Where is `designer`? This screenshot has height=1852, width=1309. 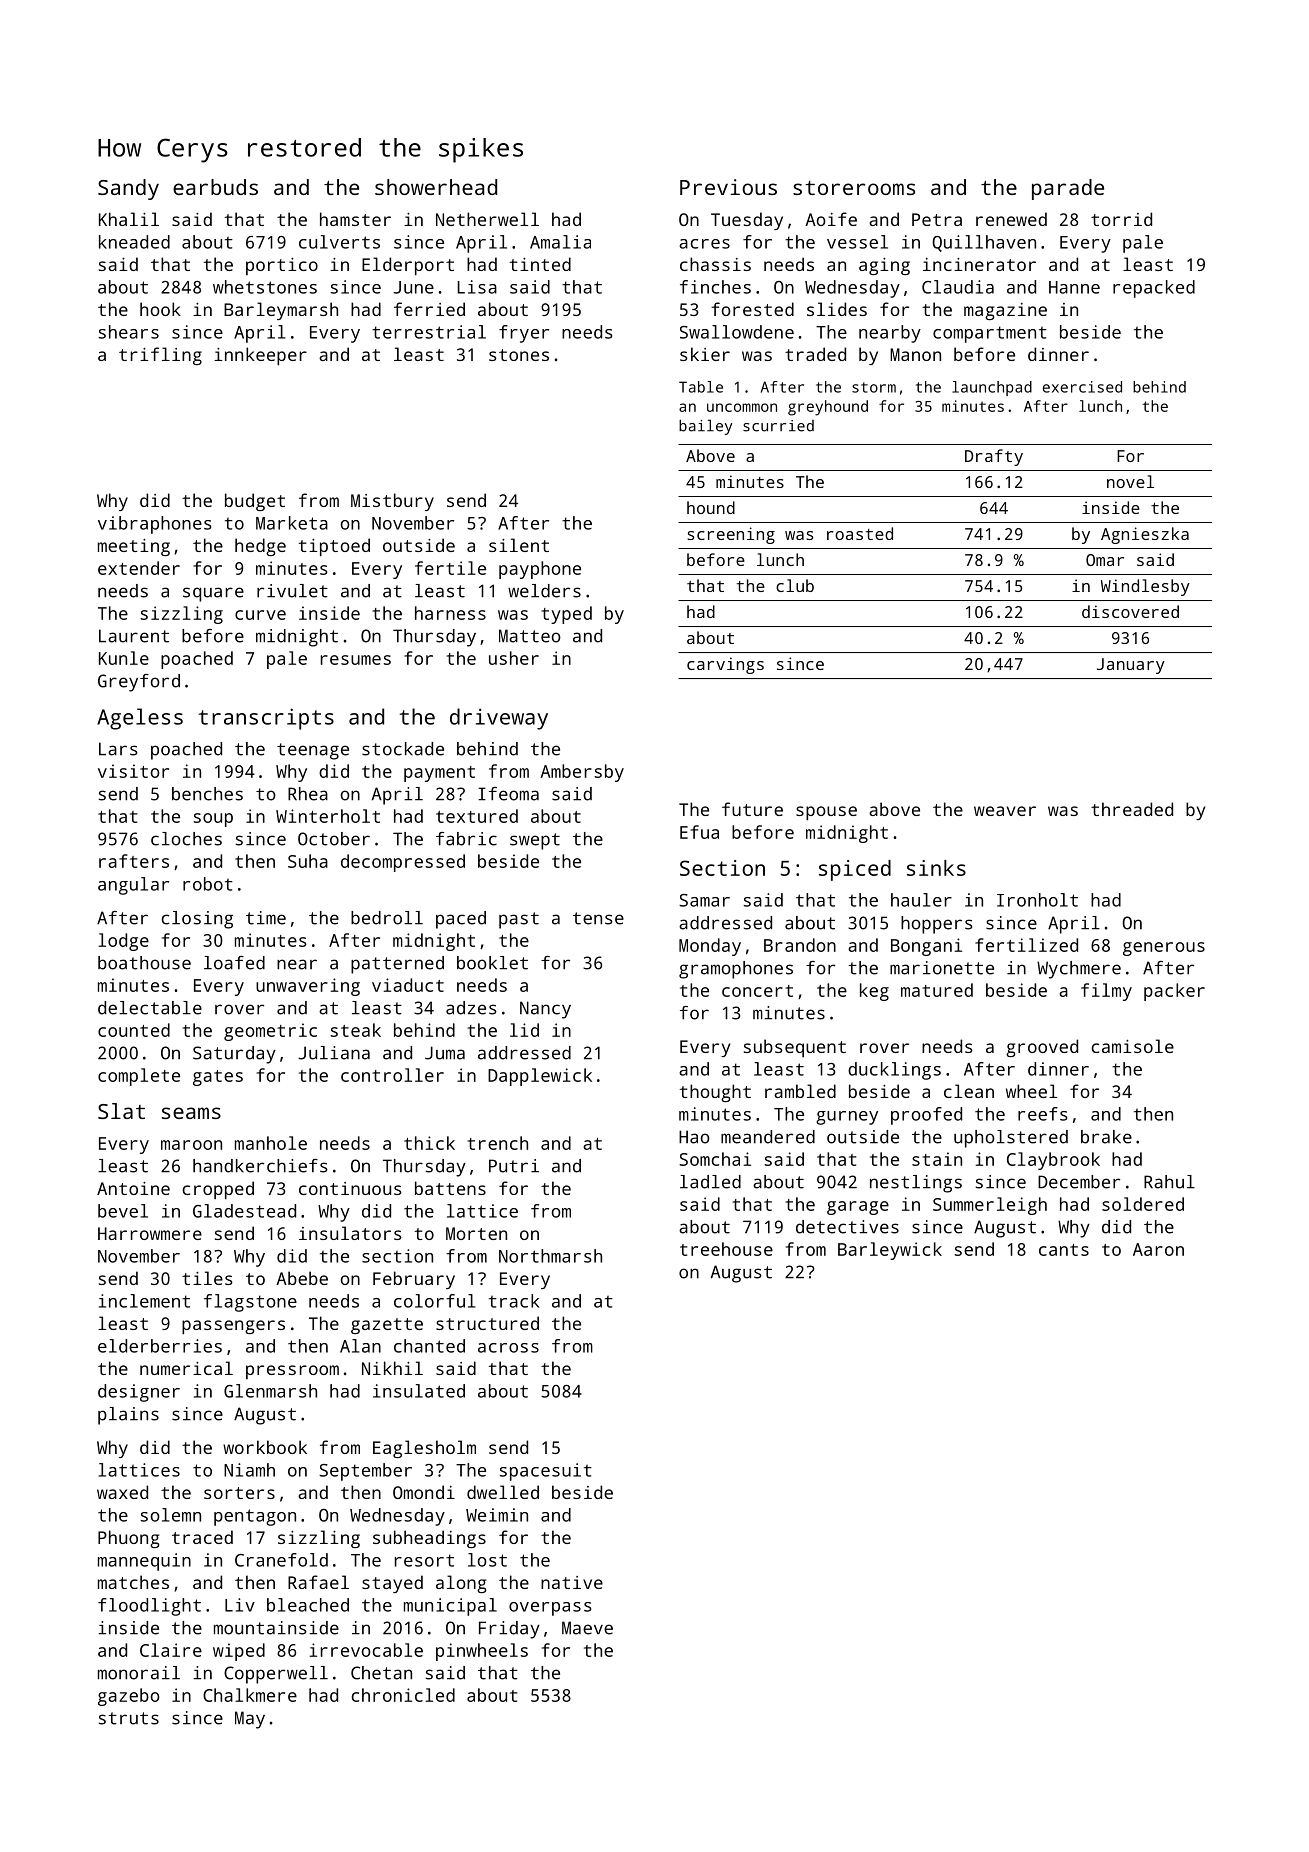
designer is located at coordinates (139, 1393).
